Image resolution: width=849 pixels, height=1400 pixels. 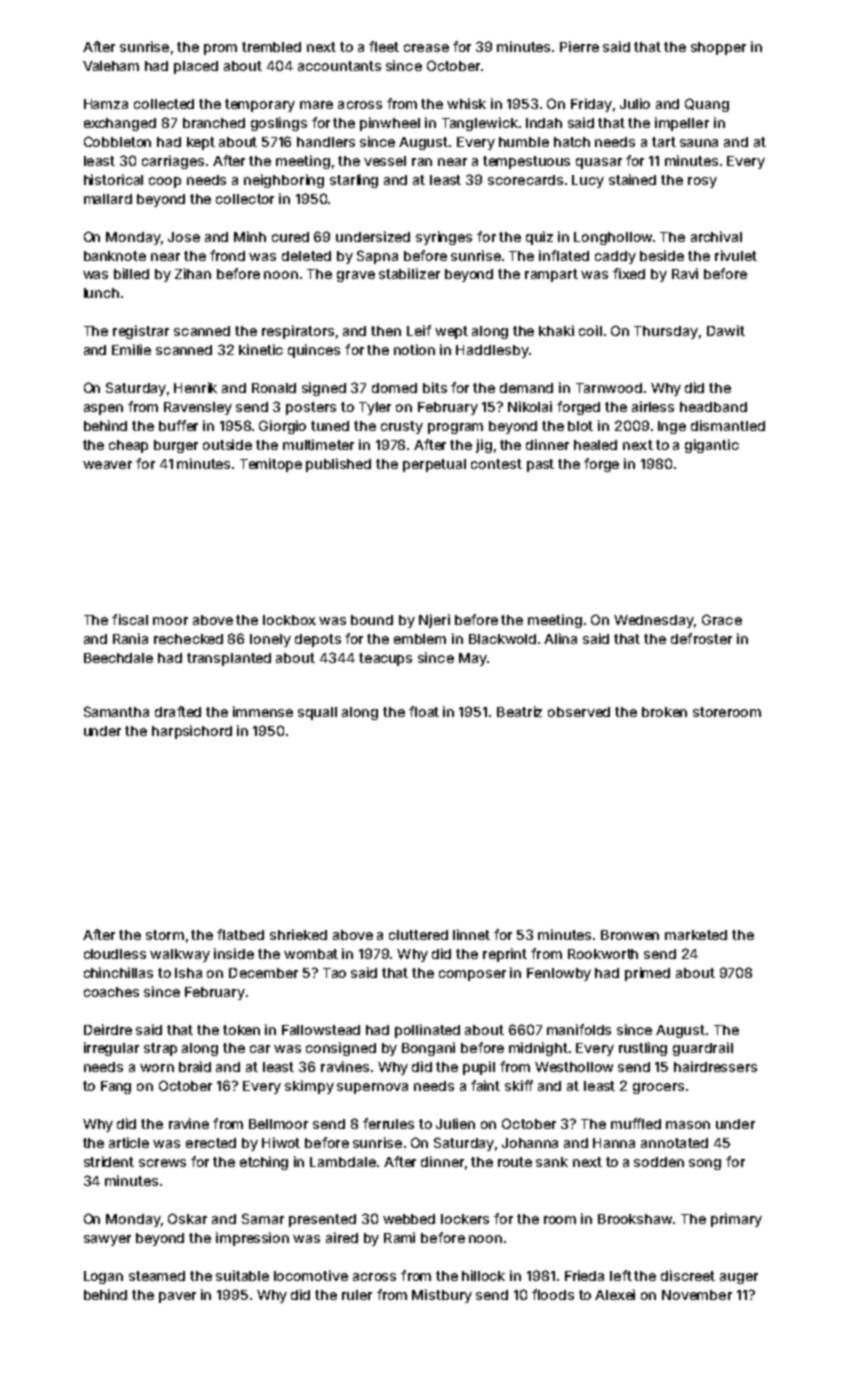 What do you see at coordinates (435, 387) in the screenshot?
I see `bits` at bounding box center [435, 387].
